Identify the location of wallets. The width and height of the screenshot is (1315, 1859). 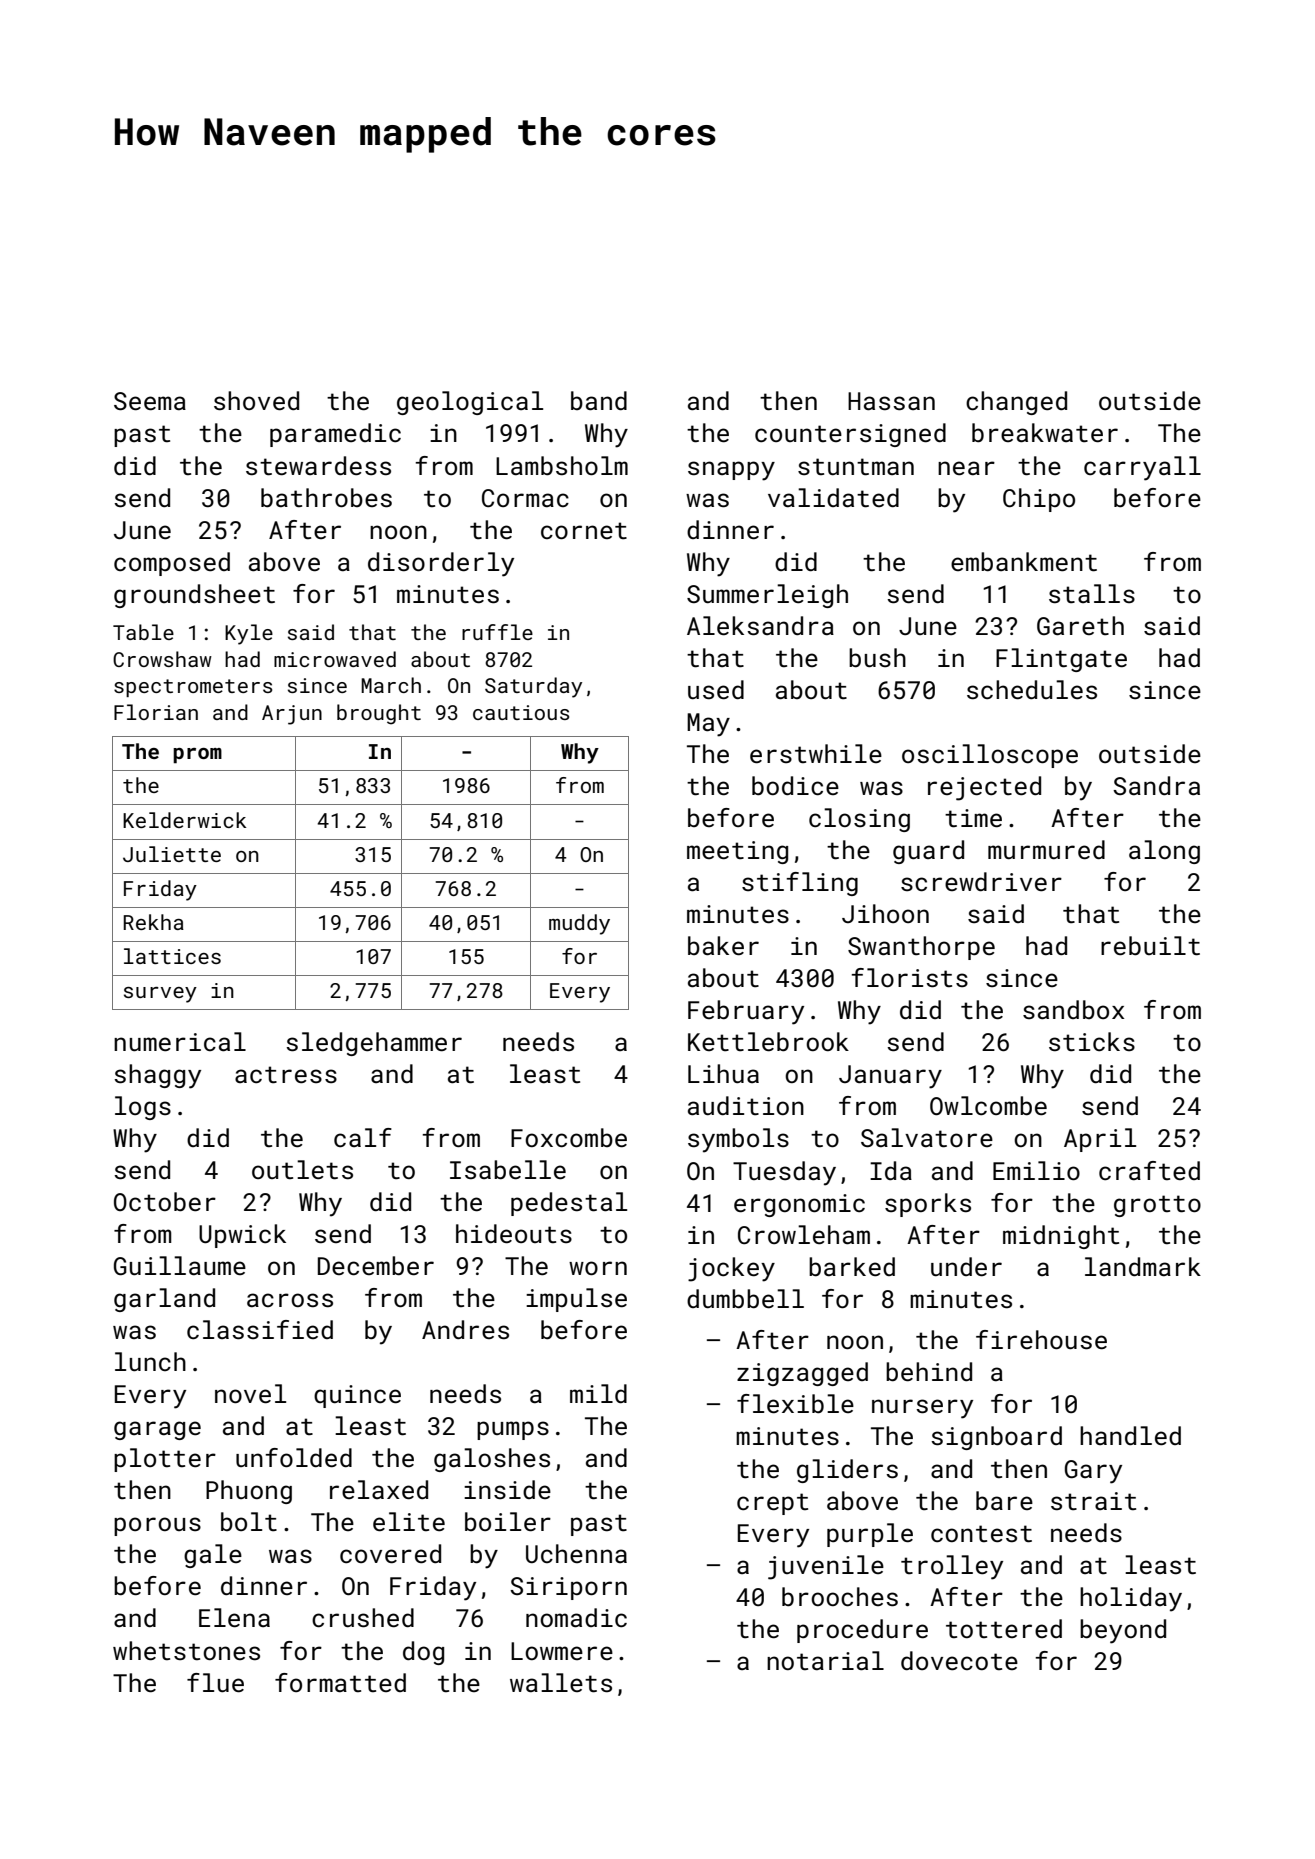
(561, 1683).
